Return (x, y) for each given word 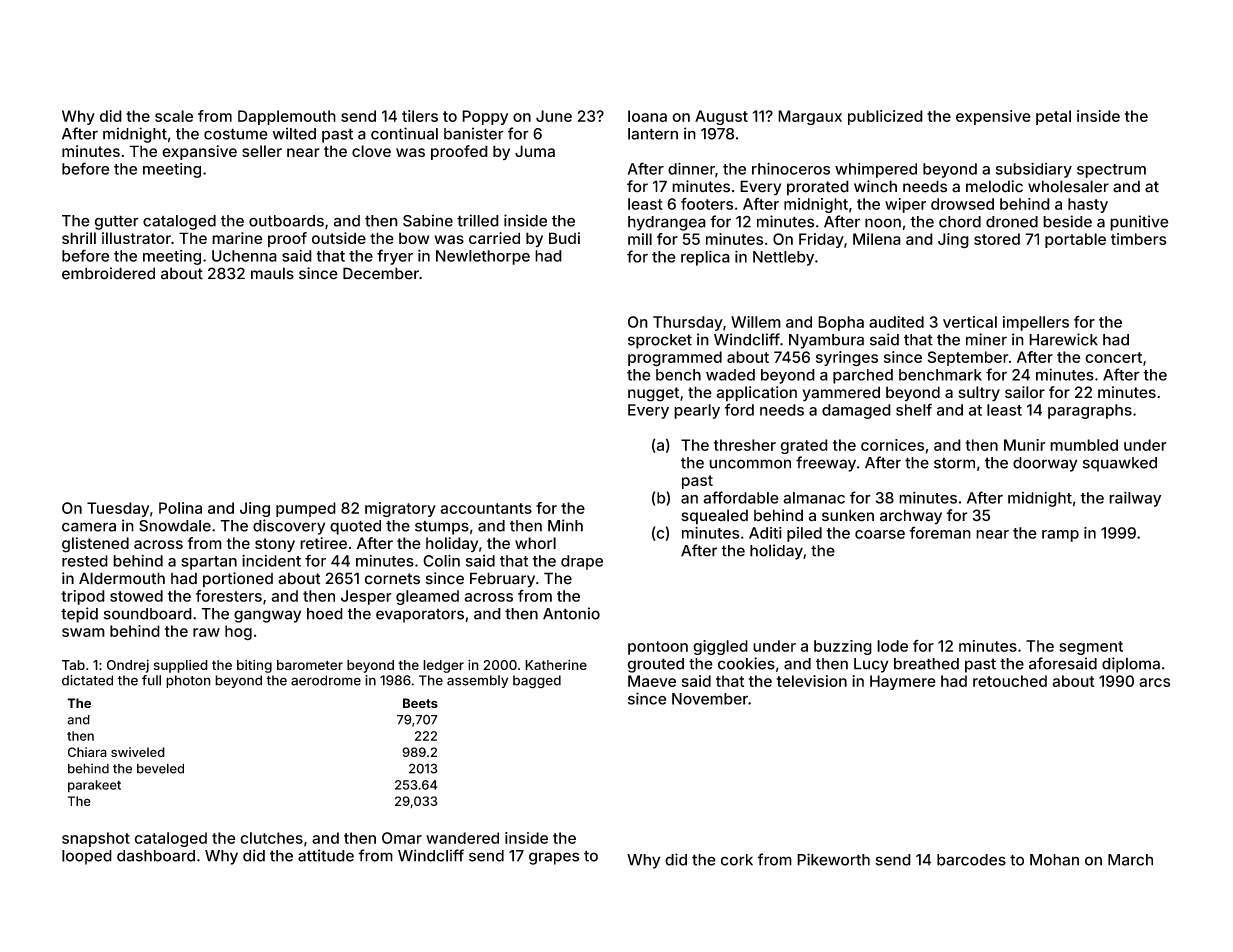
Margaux (810, 117)
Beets (420, 703)
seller (262, 151)
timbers (1139, 239)
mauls (272, 273)
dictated (87, 680)
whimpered (876, 170)
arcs (1155, 682)
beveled (160, 768)
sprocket (660, 341)
